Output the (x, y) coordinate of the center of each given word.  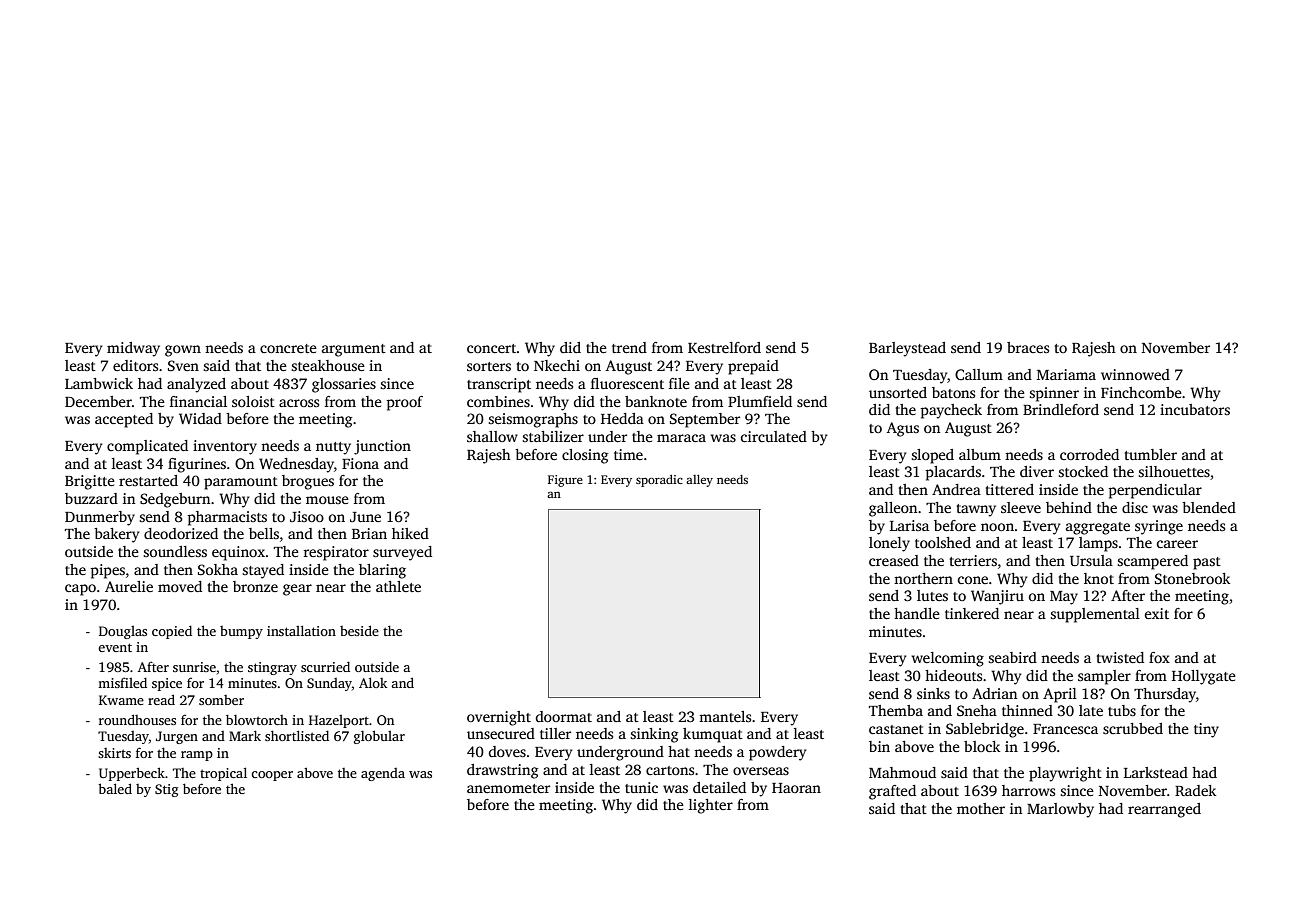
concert (492, 348)
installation (301, 630)
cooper (272, 776)
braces (1028, 347)
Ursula (1091, 560)
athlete (398, 586)
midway (133, 349)
